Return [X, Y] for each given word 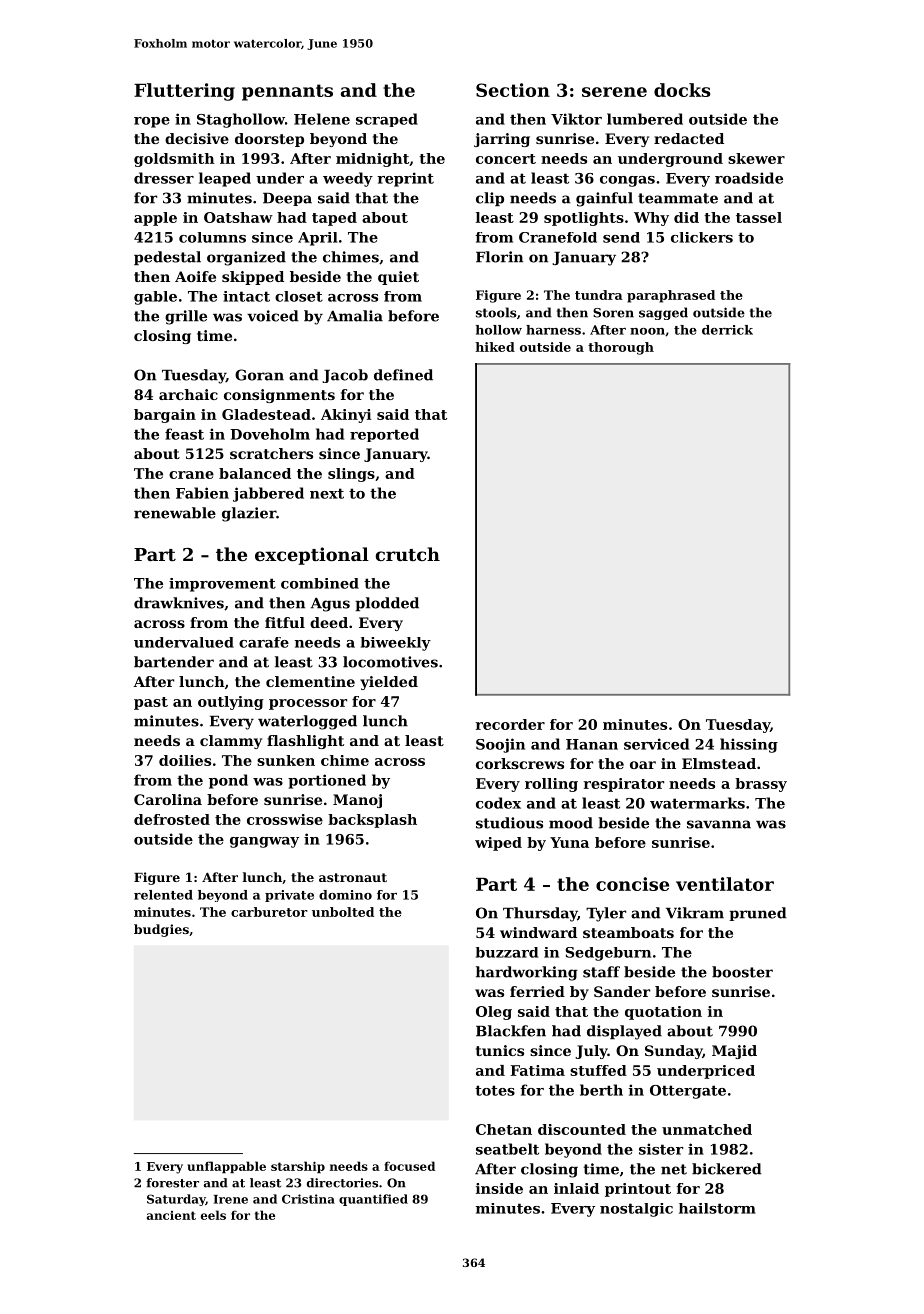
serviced [656, 744]
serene [614, 92]
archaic [188, 394]
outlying [231, 703]
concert [506, 159]
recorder [510, 724]
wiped [498, 844]
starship [298, 1167]
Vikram [695, 913]
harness [553, 330]
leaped [225, 179]
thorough [621, 348]
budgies [161, 930]
